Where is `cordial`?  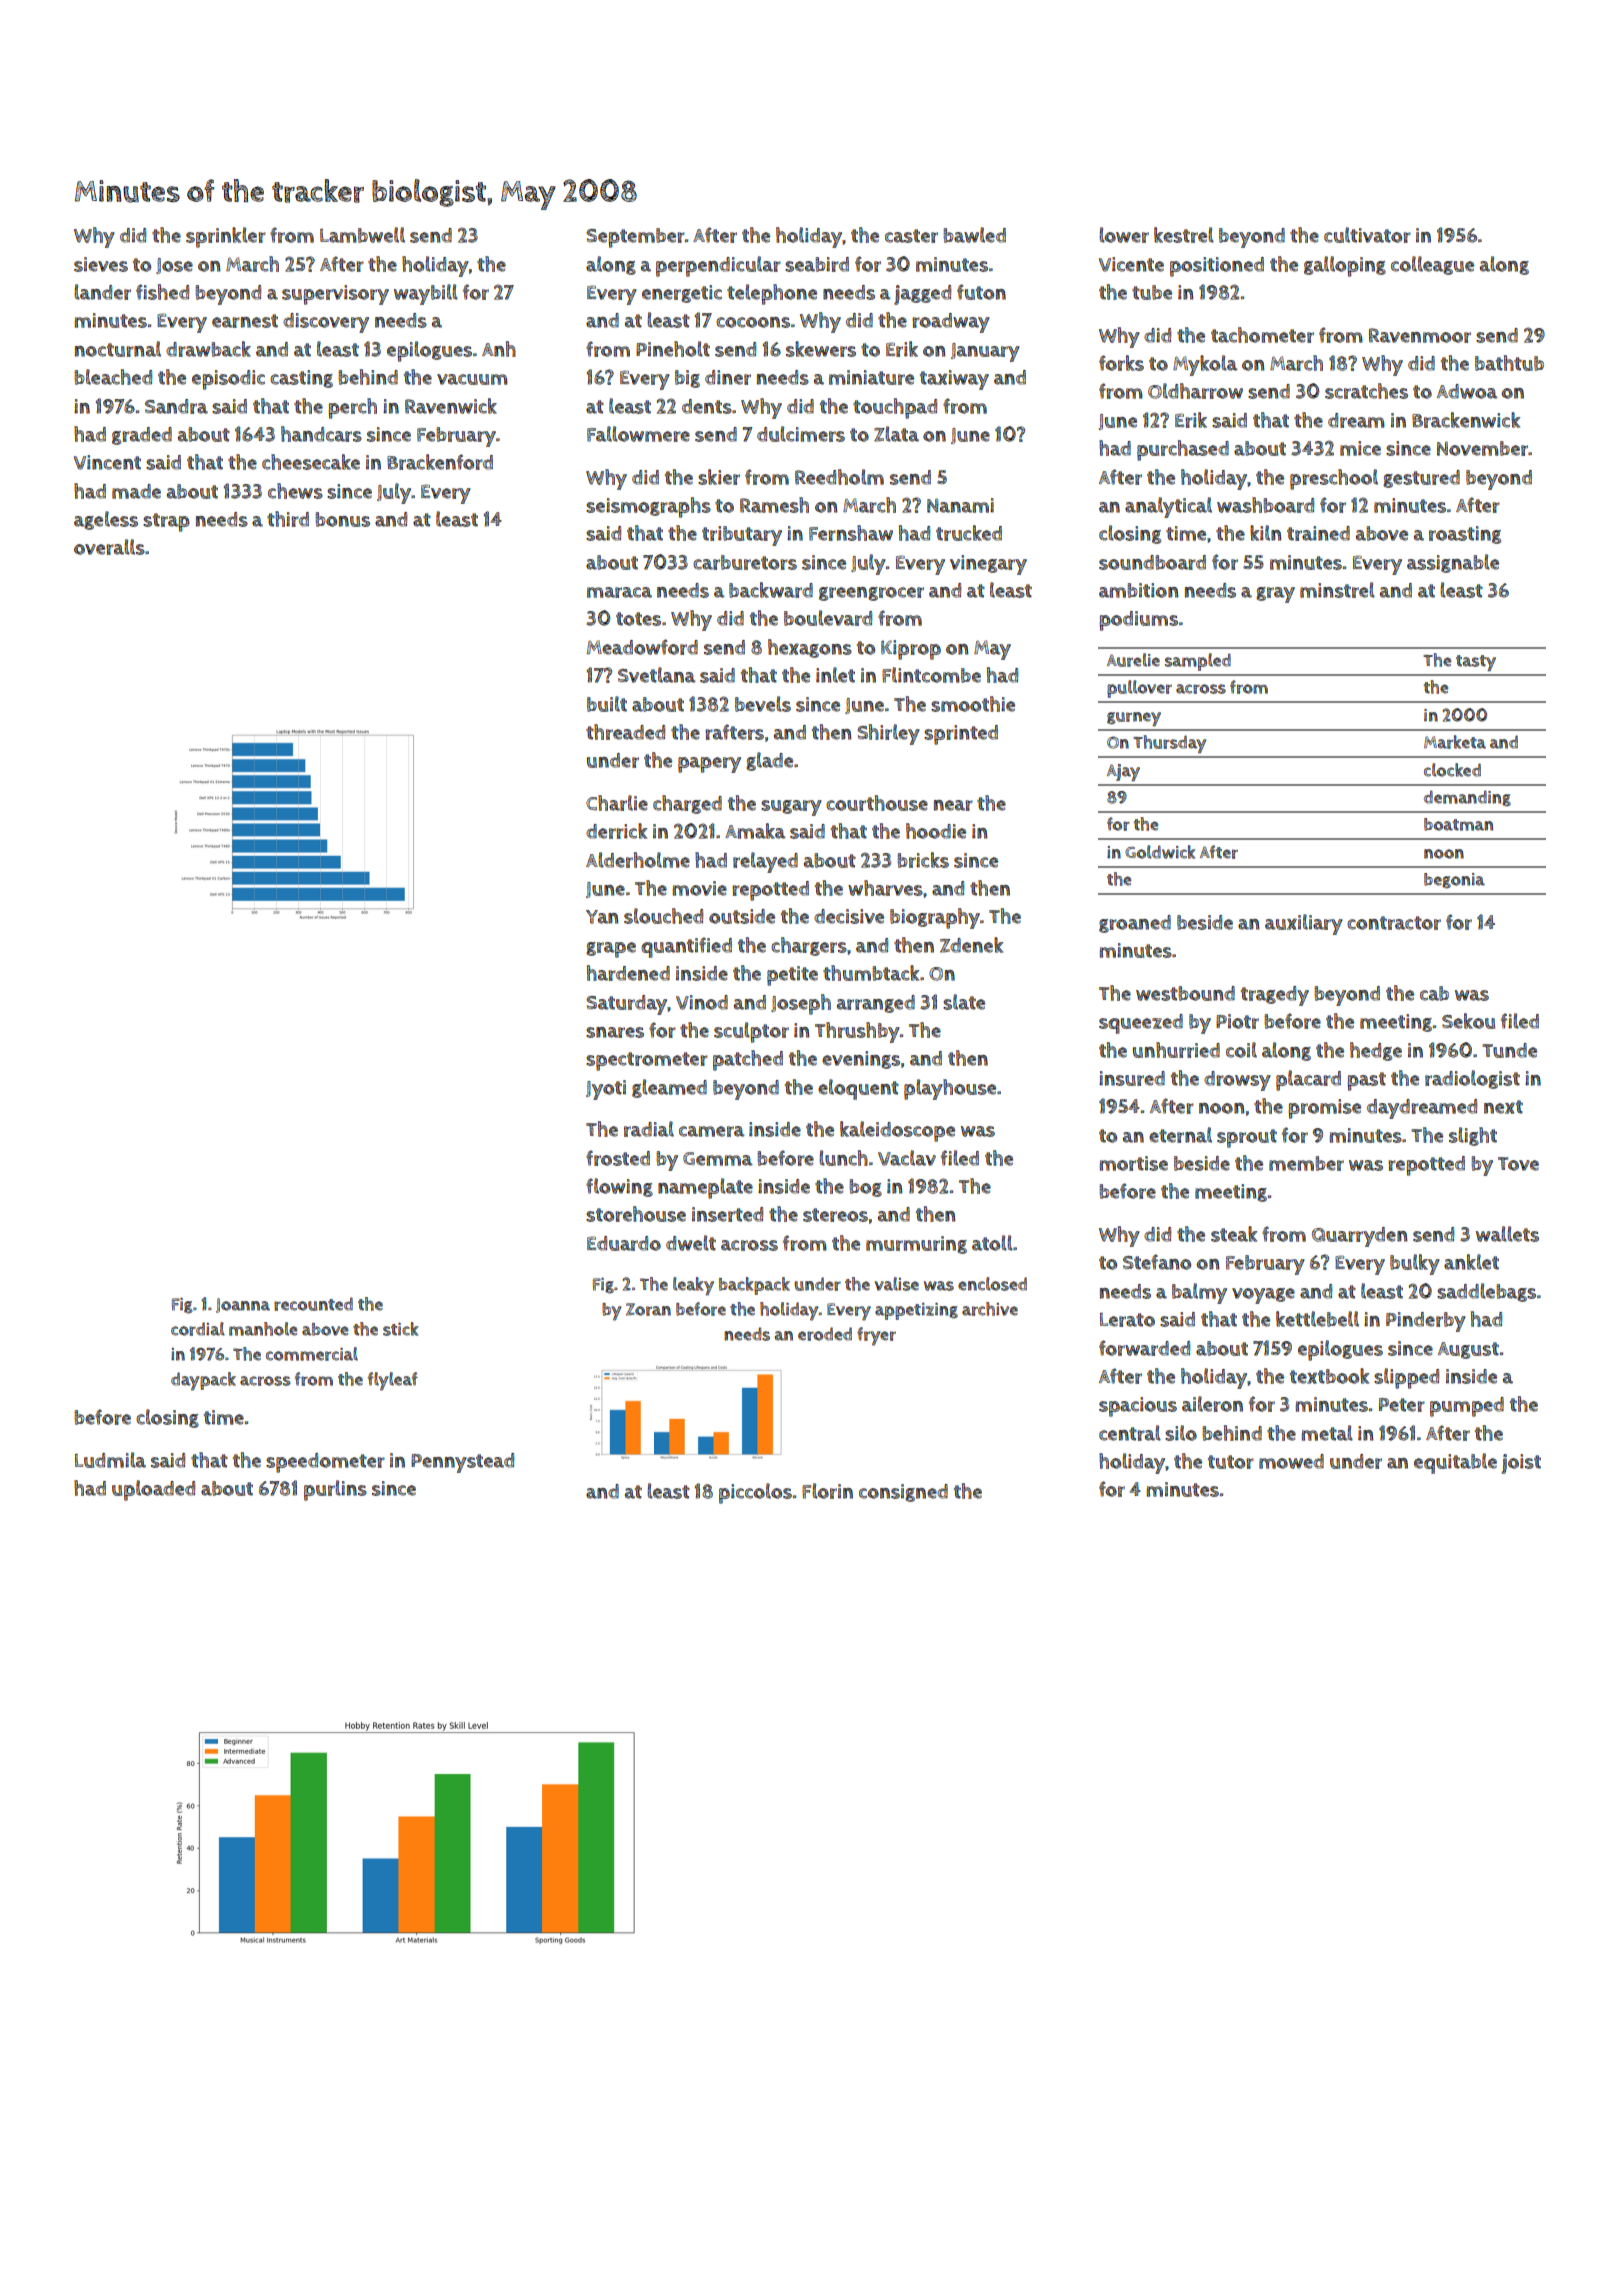 cordial is located at coordinates (198, 1329).
